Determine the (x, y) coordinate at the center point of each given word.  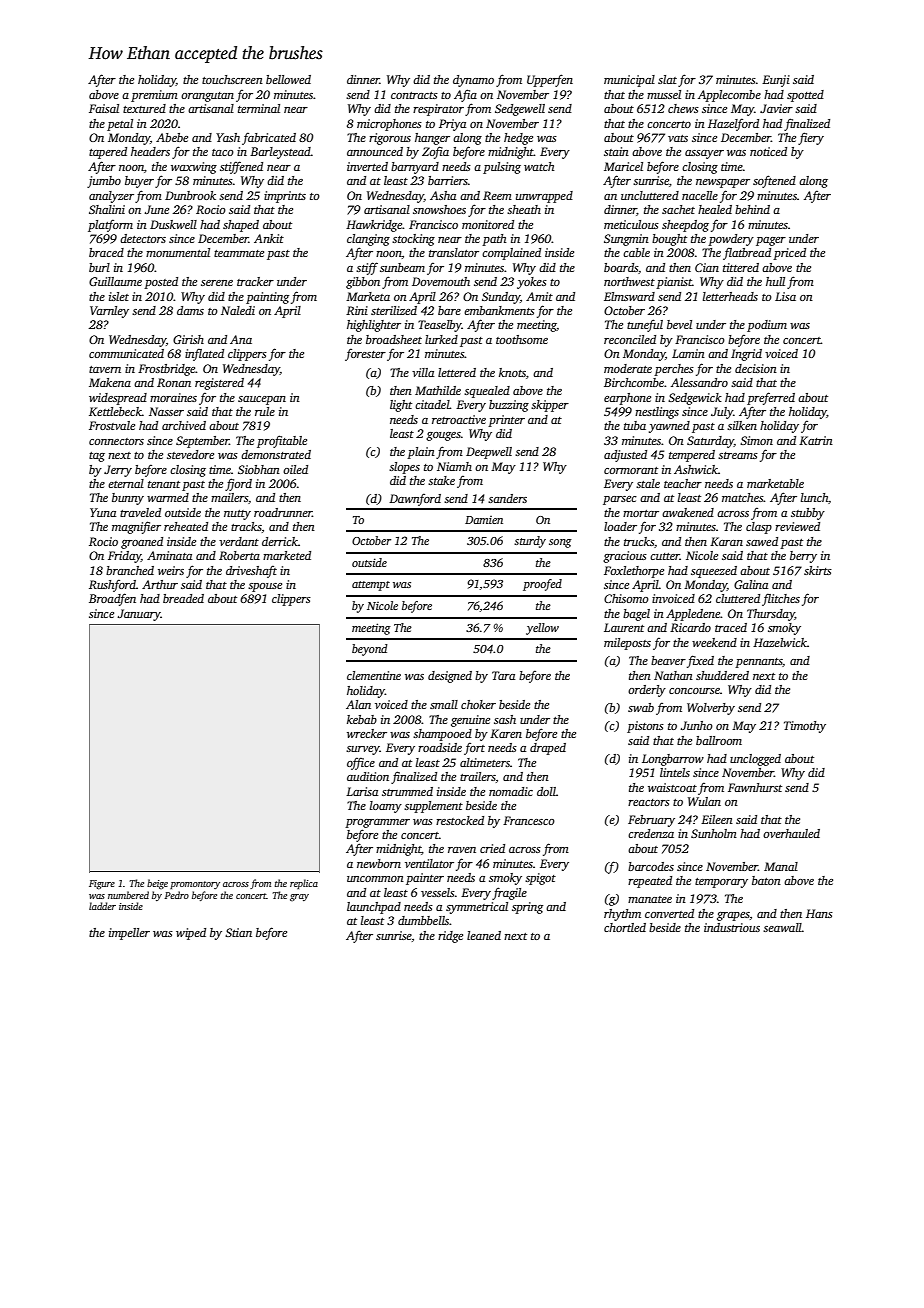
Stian (238, 932)
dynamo (473, 81)
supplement (433, 807)
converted (669, 913)
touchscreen (232, 79)
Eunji (776, 81)
